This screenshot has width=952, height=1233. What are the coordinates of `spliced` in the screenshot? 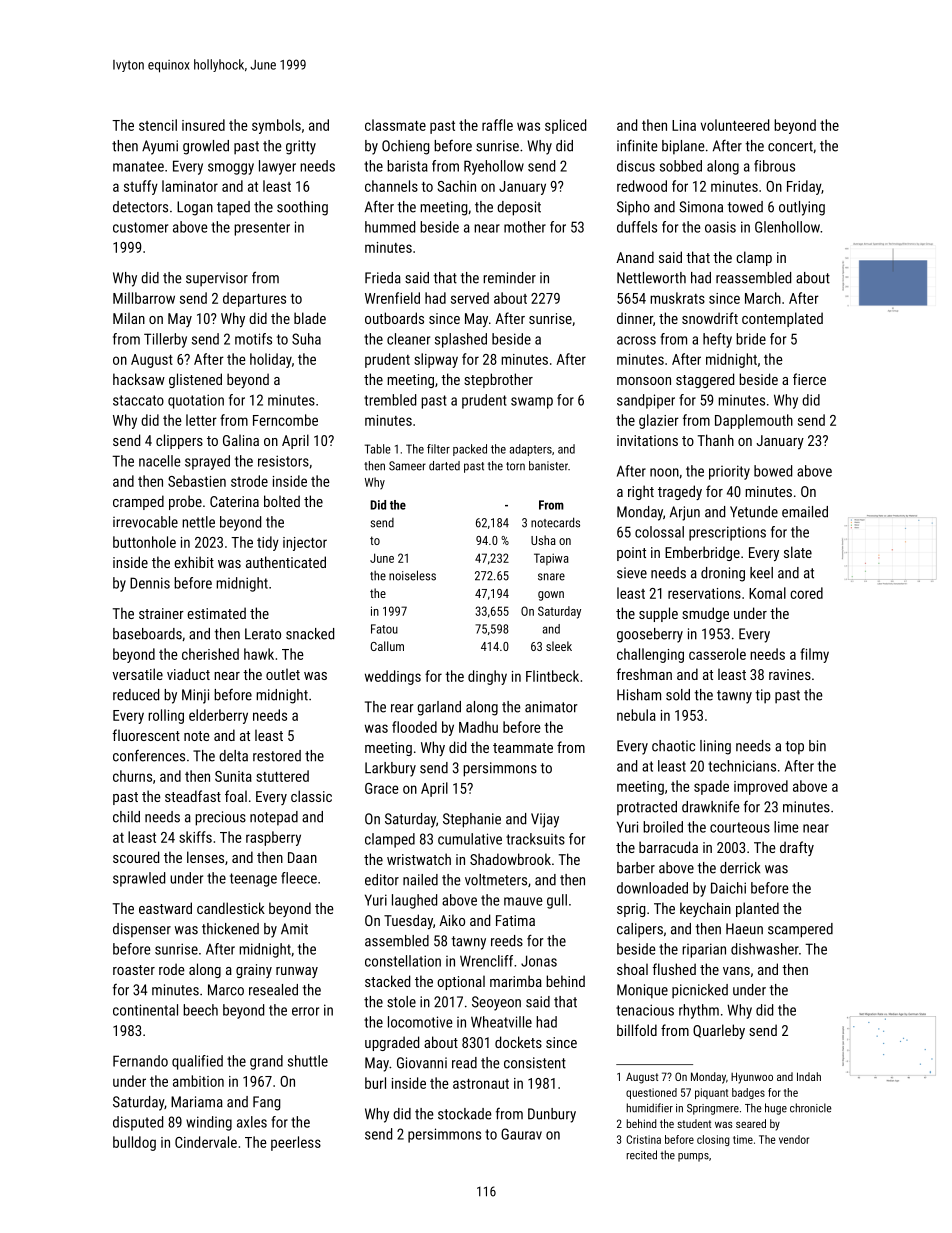 It's located at (565, 126).
